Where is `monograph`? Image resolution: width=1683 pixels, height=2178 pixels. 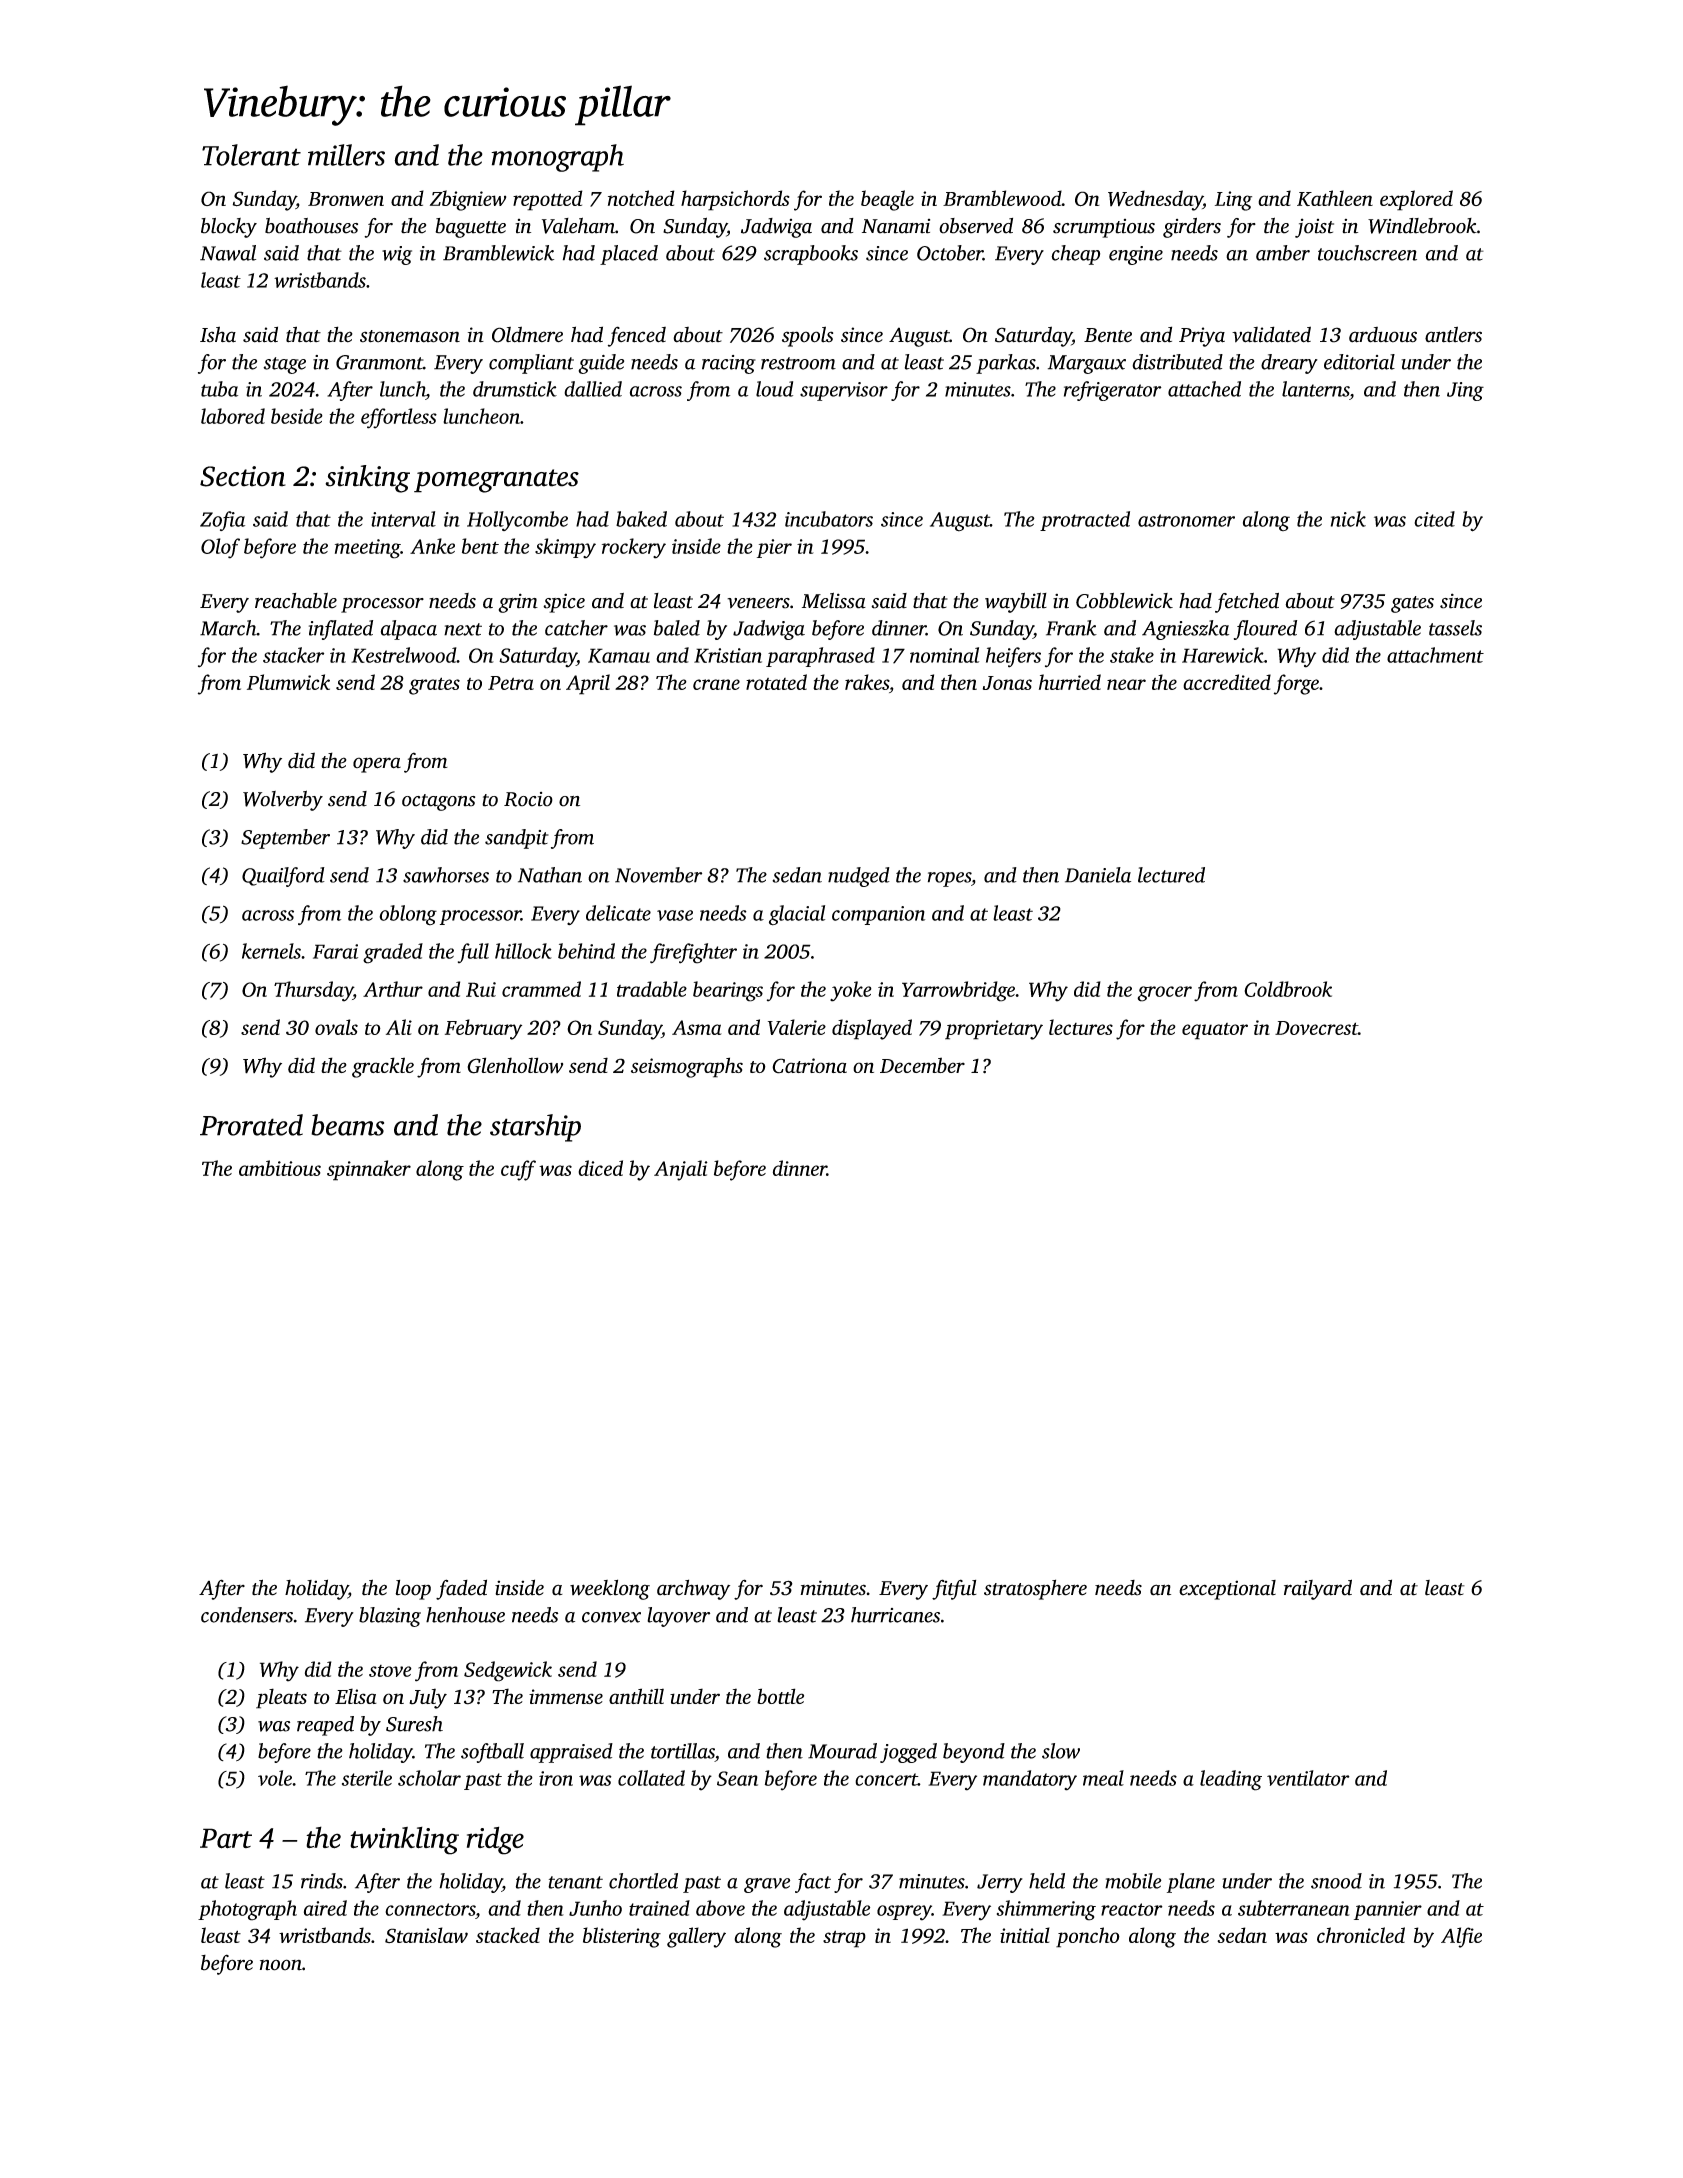 monograph is located at coordinates (557, 158).
